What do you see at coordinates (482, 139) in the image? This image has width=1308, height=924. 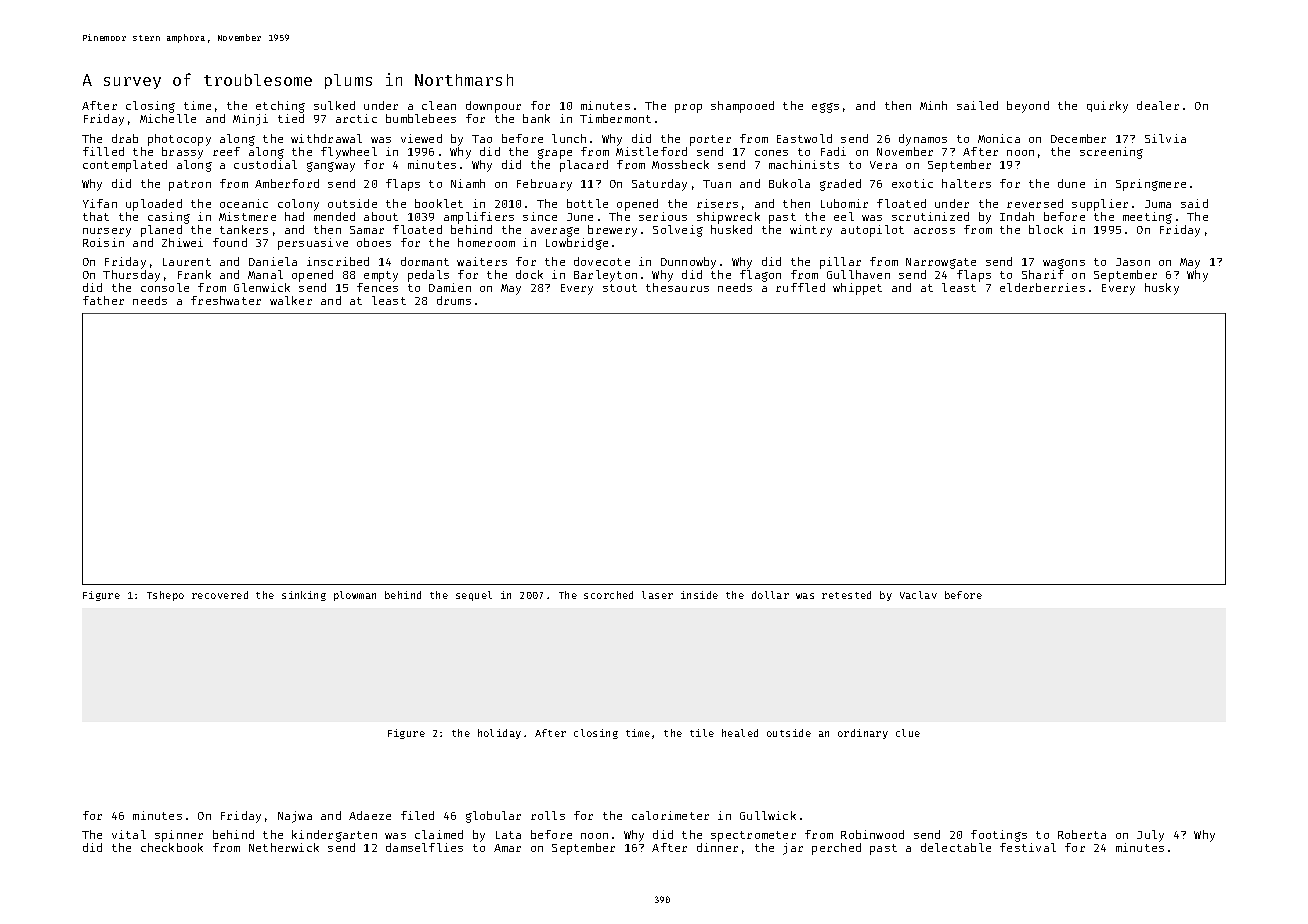 I see `Tao` at bounding box center [482, 139].
